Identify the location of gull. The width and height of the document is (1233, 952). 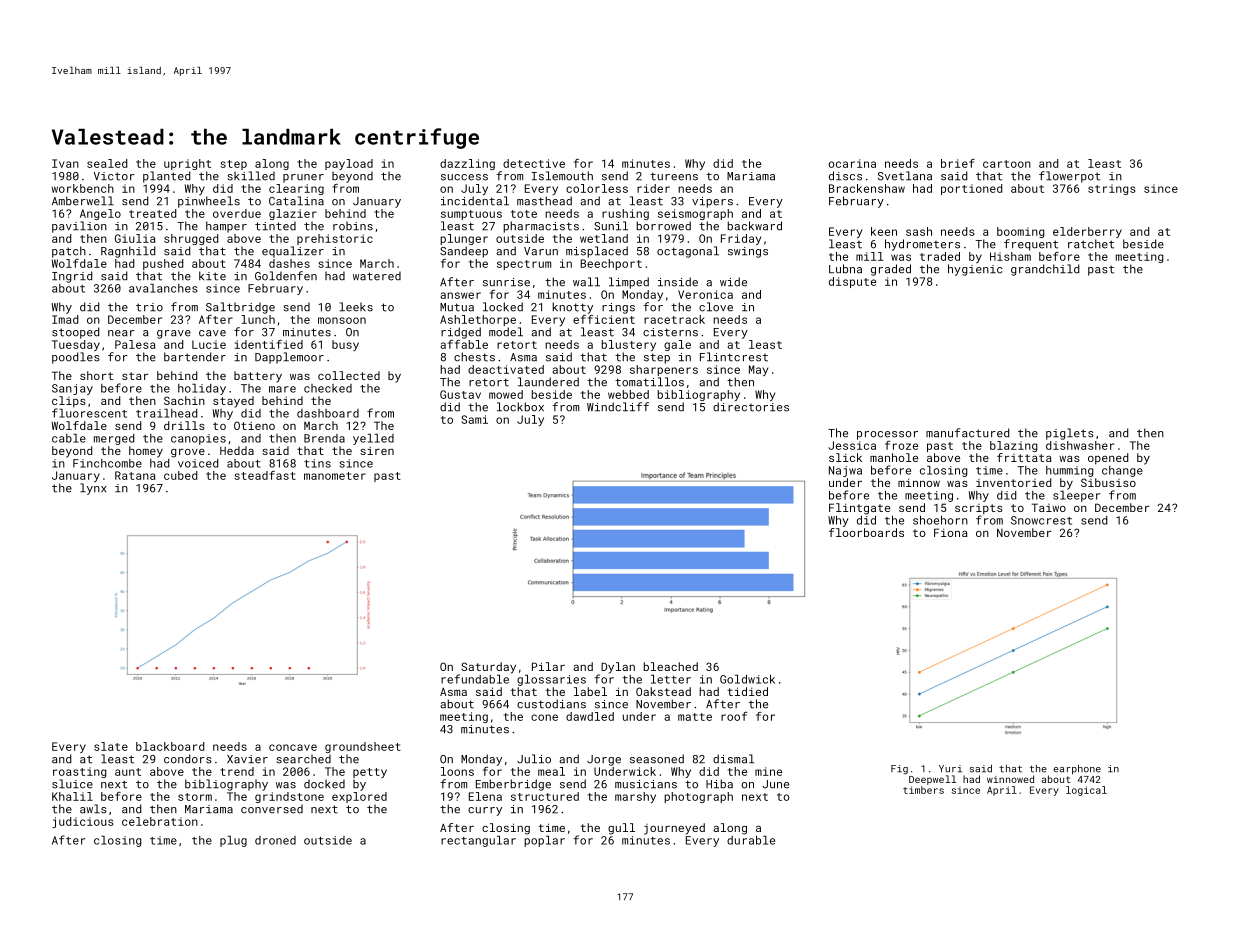
(621, 829).
